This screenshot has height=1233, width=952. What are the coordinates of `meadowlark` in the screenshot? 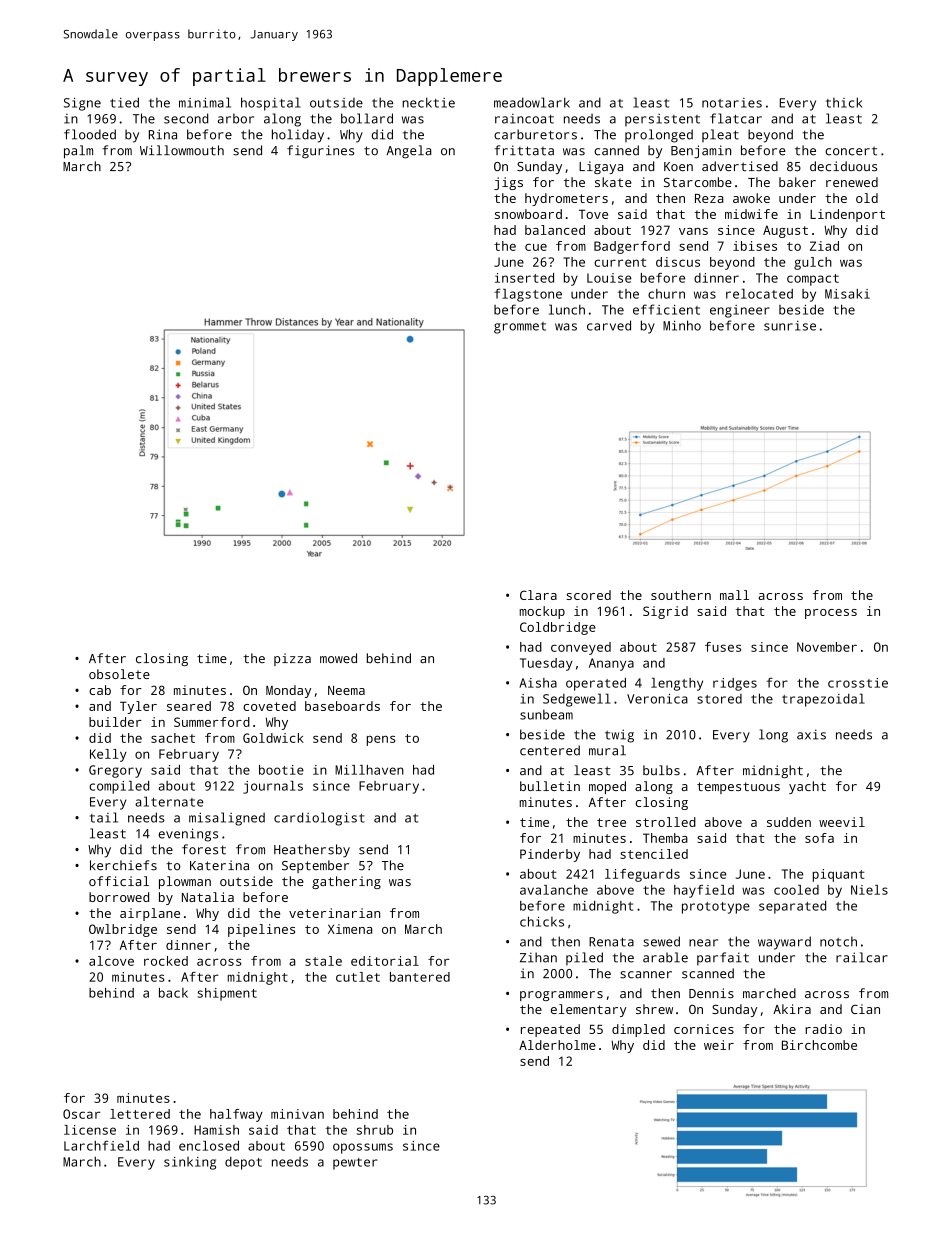 It's located at (532, 102).
